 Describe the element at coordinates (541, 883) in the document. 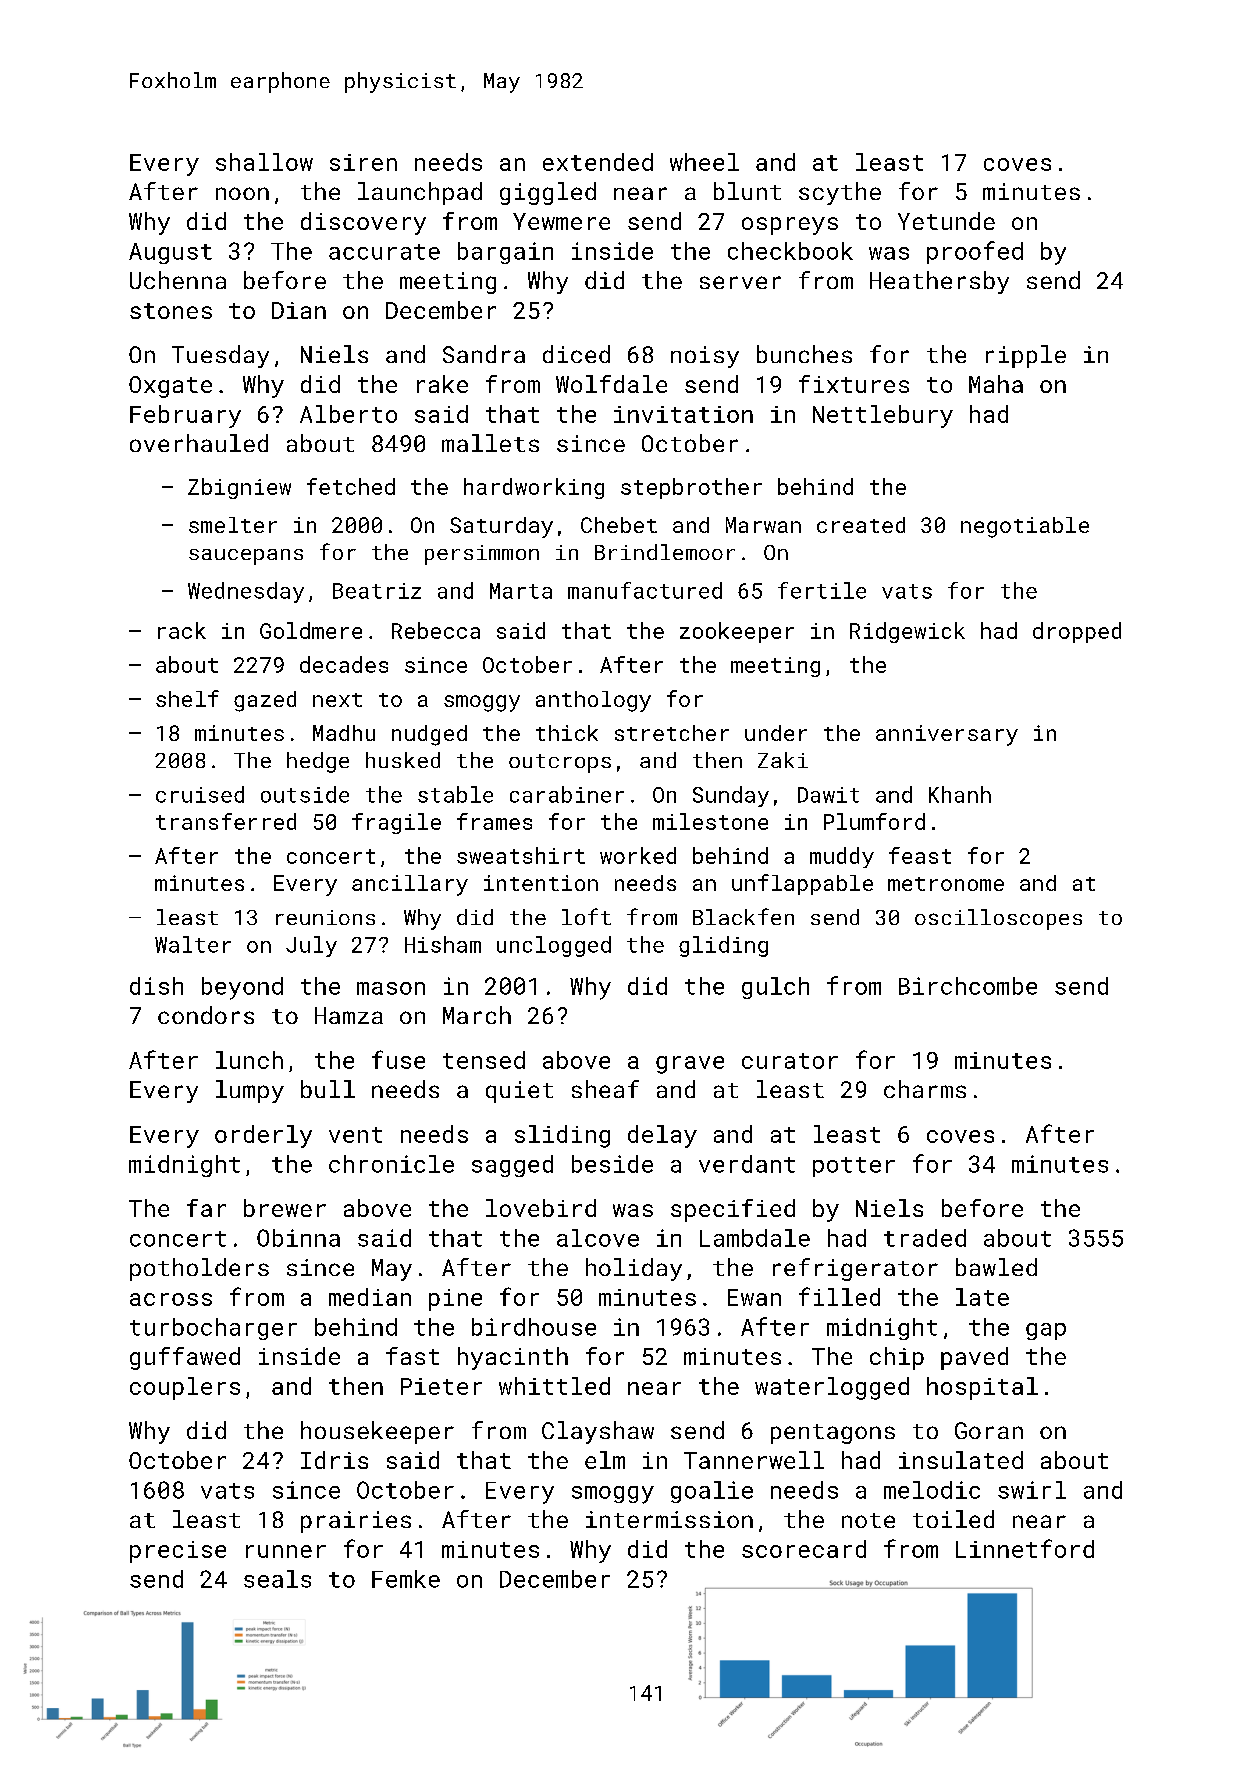

I see `intention` at that location.
